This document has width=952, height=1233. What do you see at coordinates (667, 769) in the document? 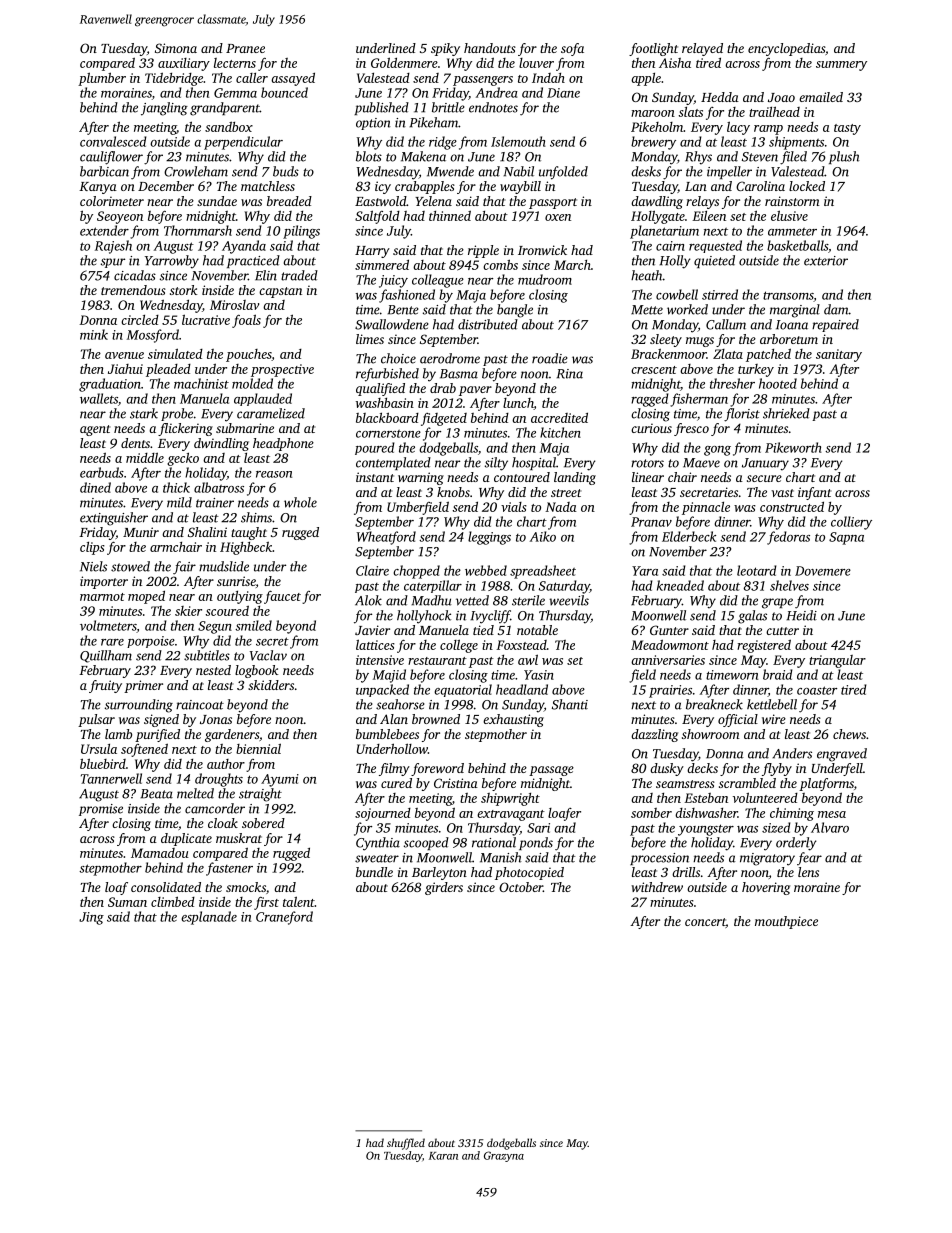
I see `dusky` at bounding box center [667, 769].
